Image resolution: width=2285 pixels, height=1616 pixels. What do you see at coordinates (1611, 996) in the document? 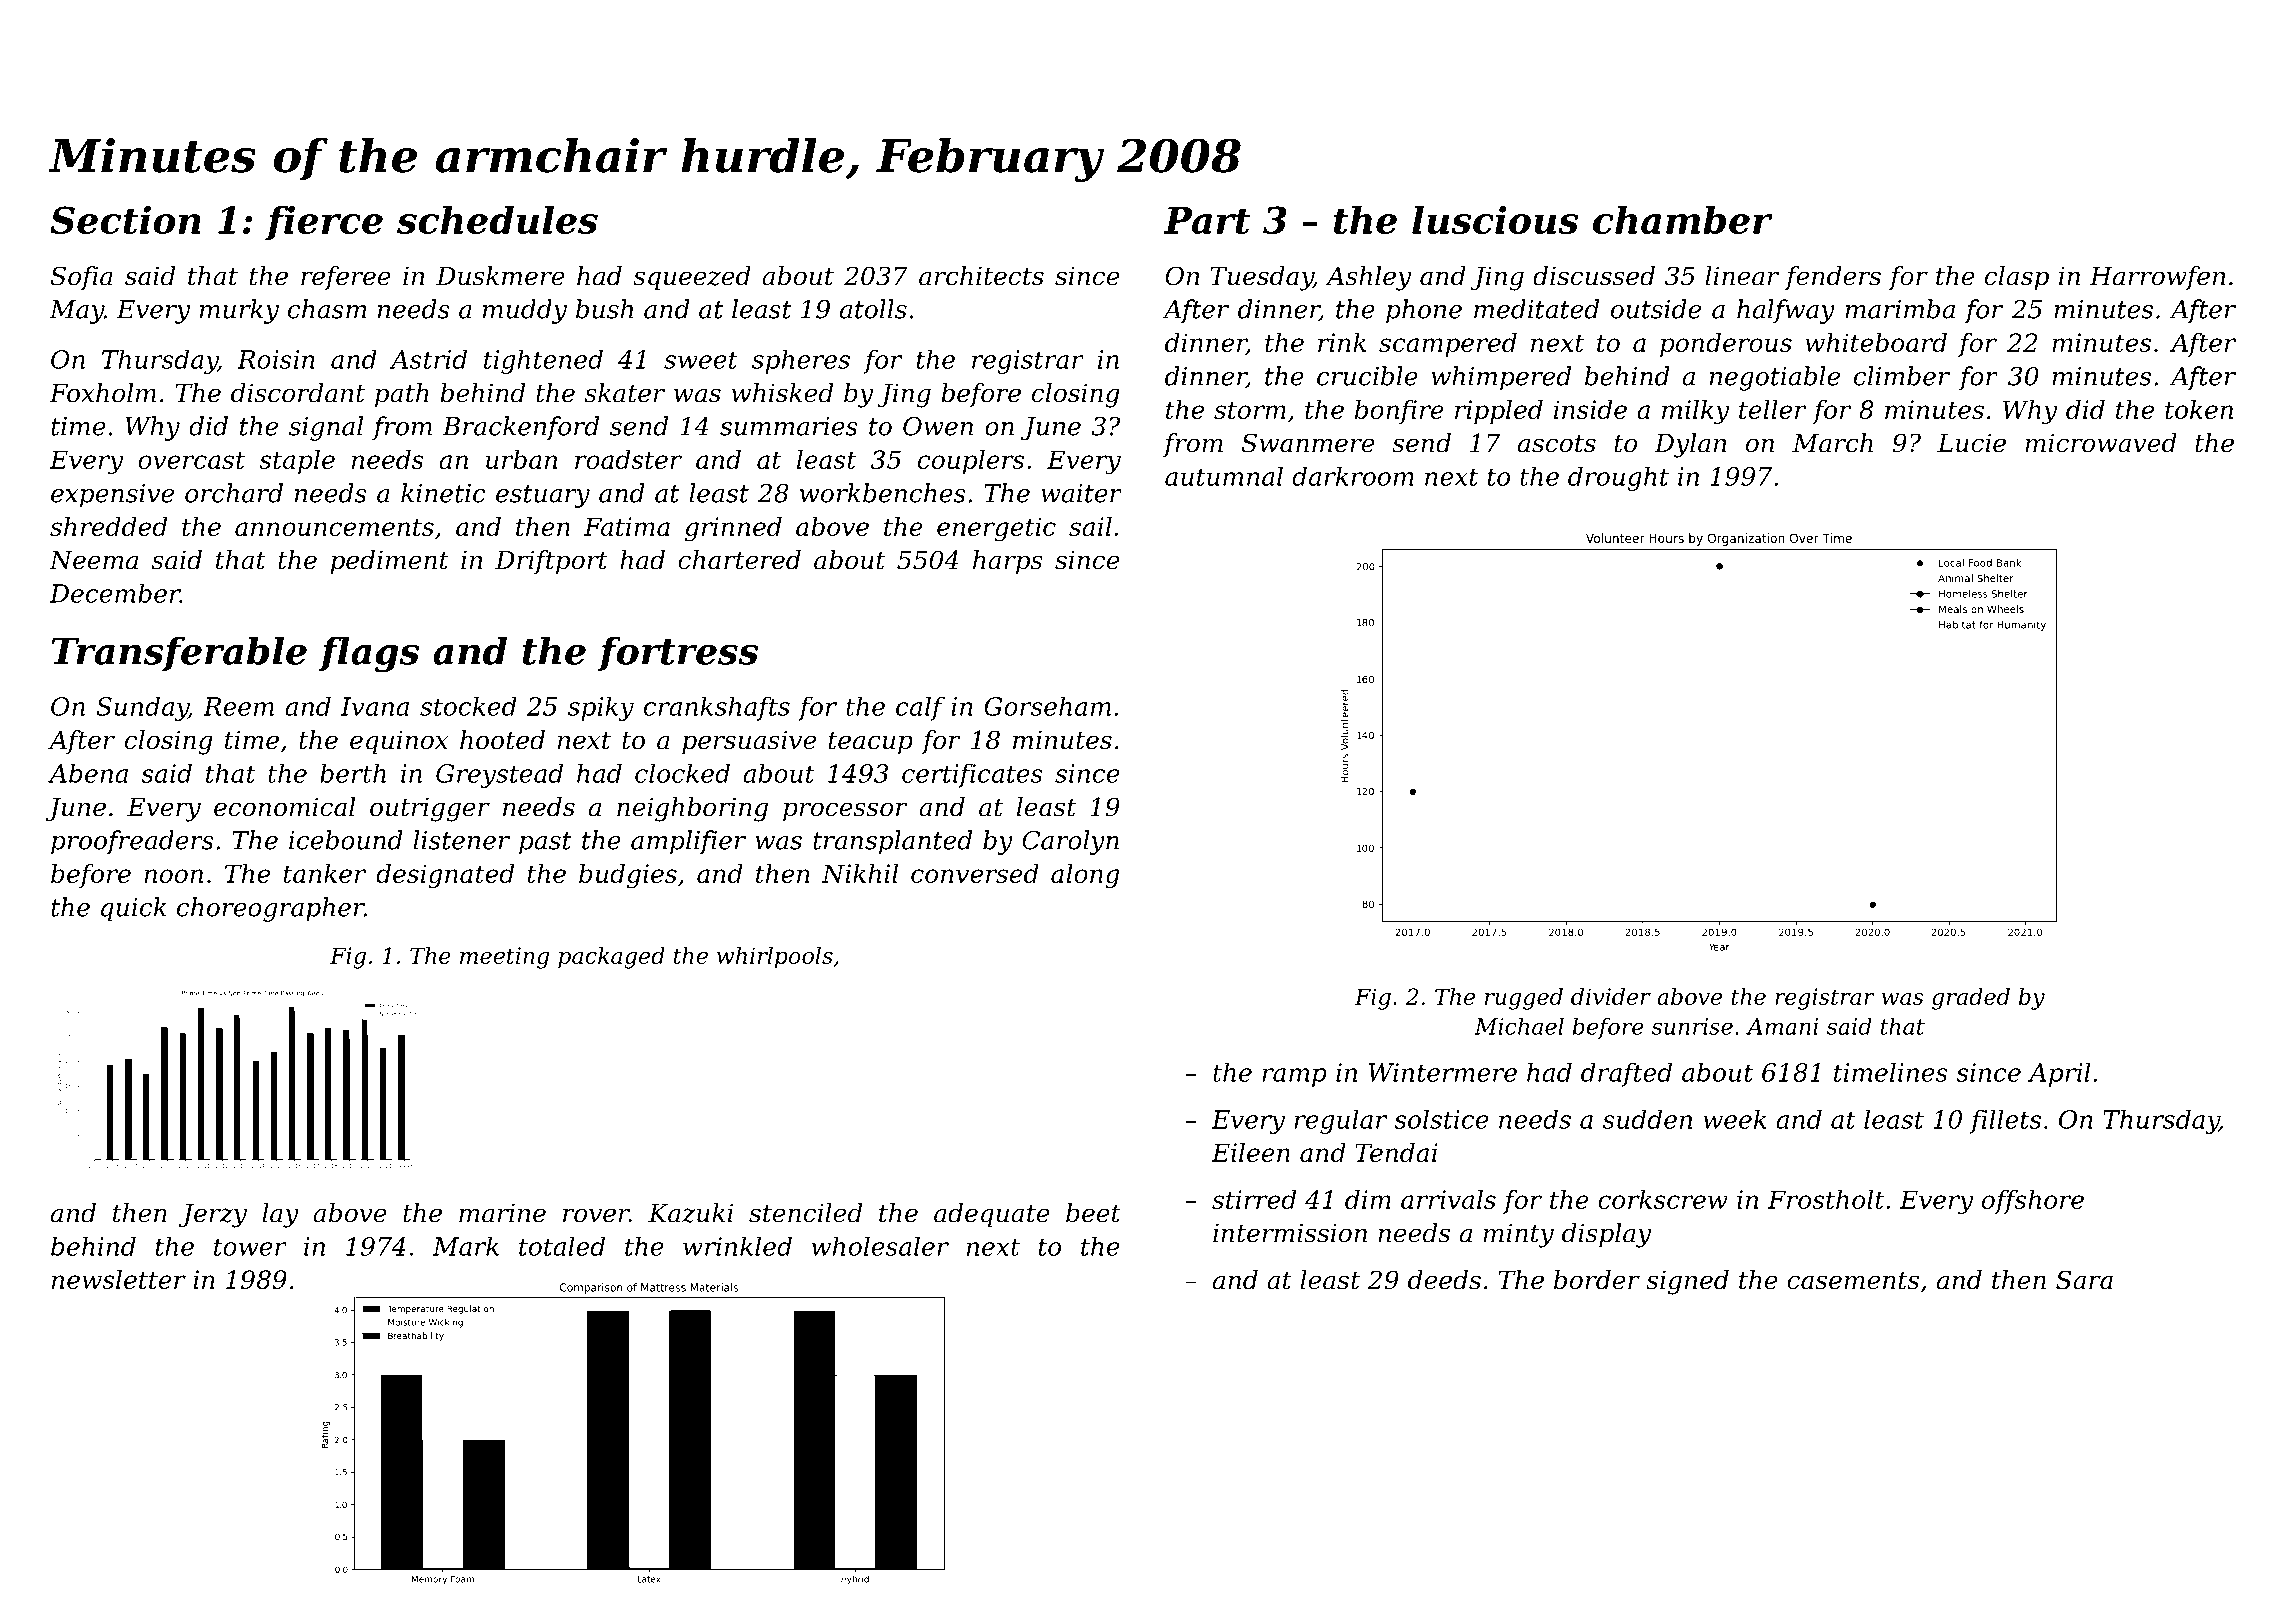
I see `divider` at bounding box center [1611, 996].
